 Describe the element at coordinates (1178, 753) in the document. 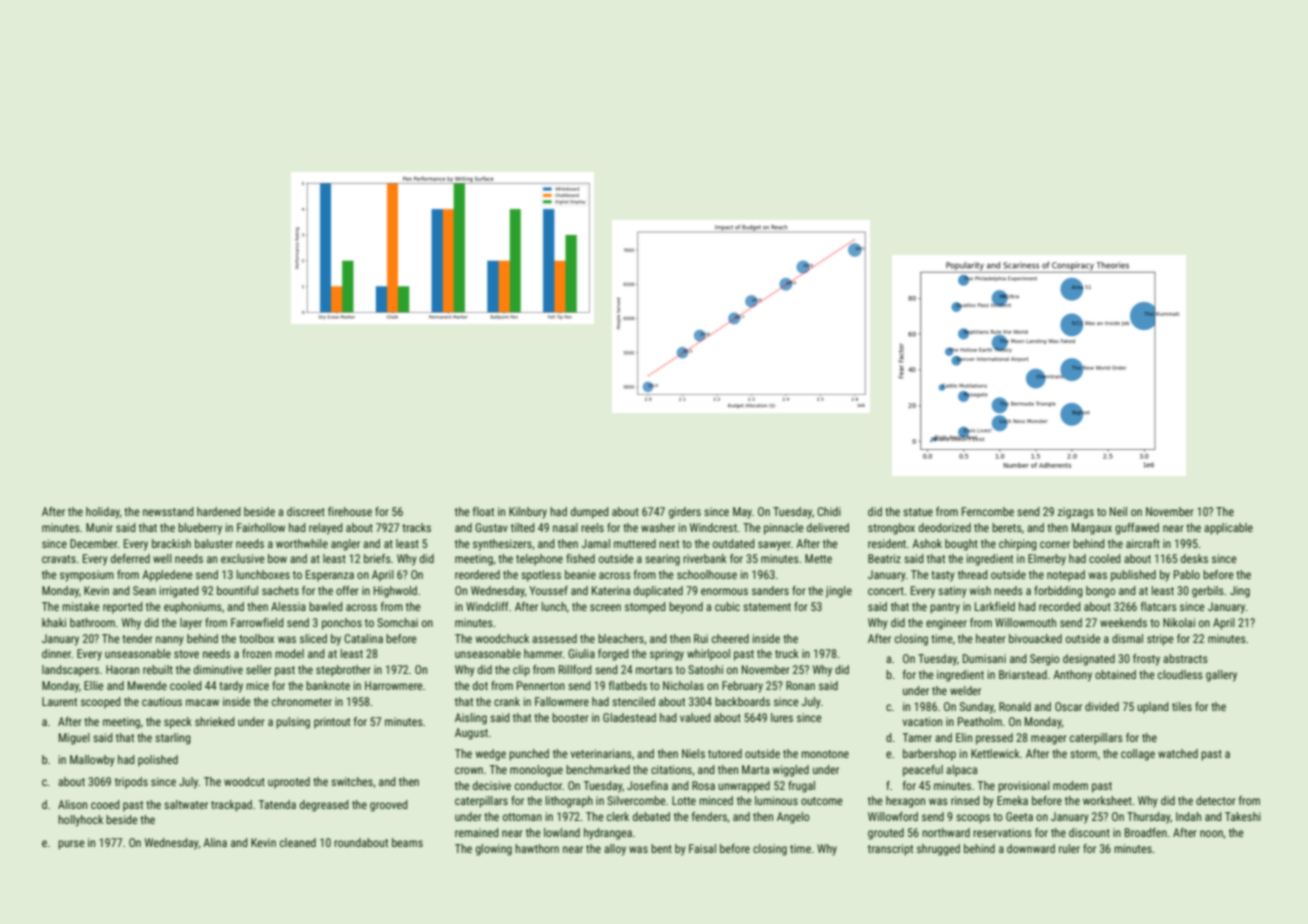

I see `watched` at that location.
